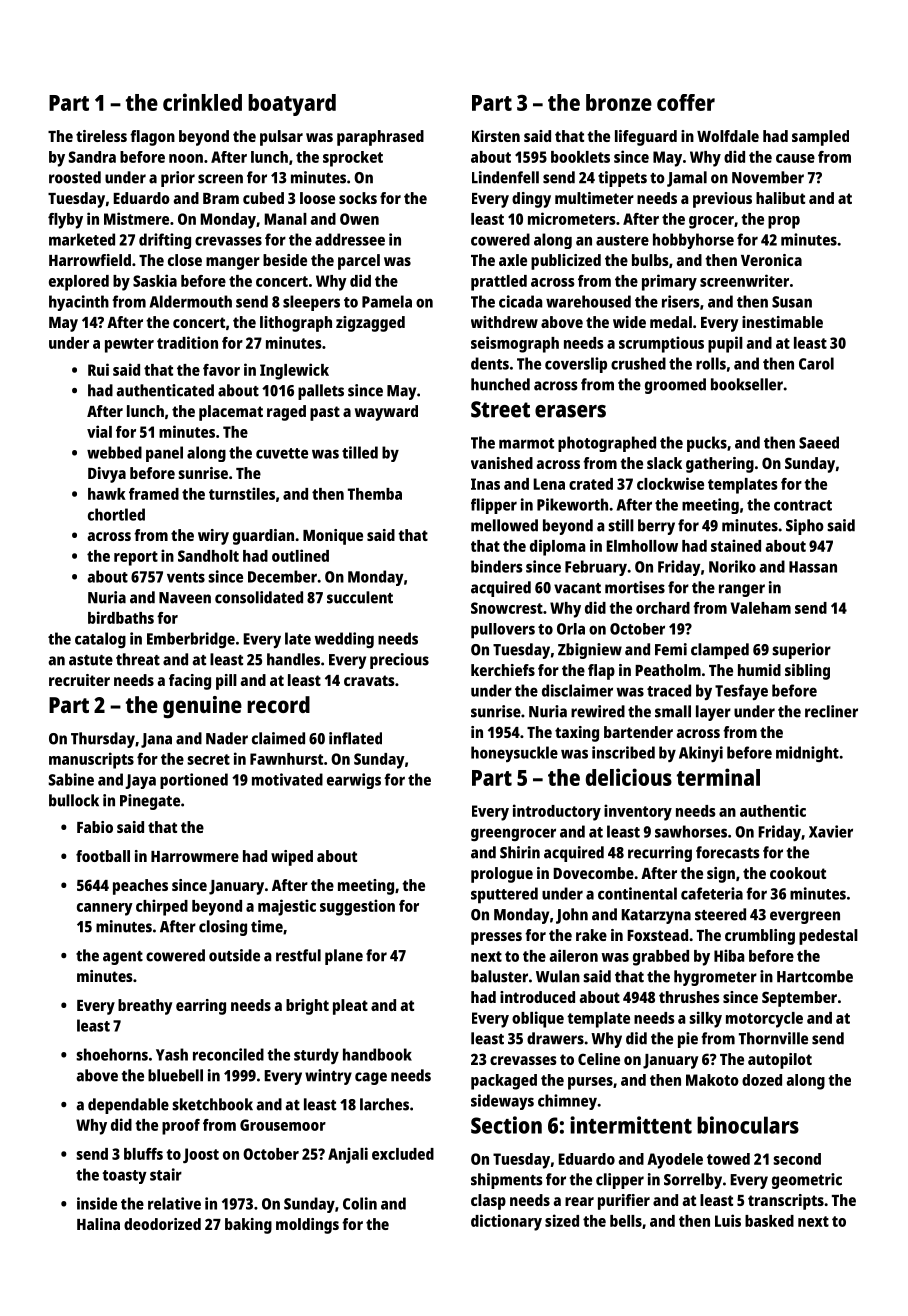 Image resolution: width=908 pixels, height=1316 pixels. I want to click on deodorized, so click(162, 1224).
